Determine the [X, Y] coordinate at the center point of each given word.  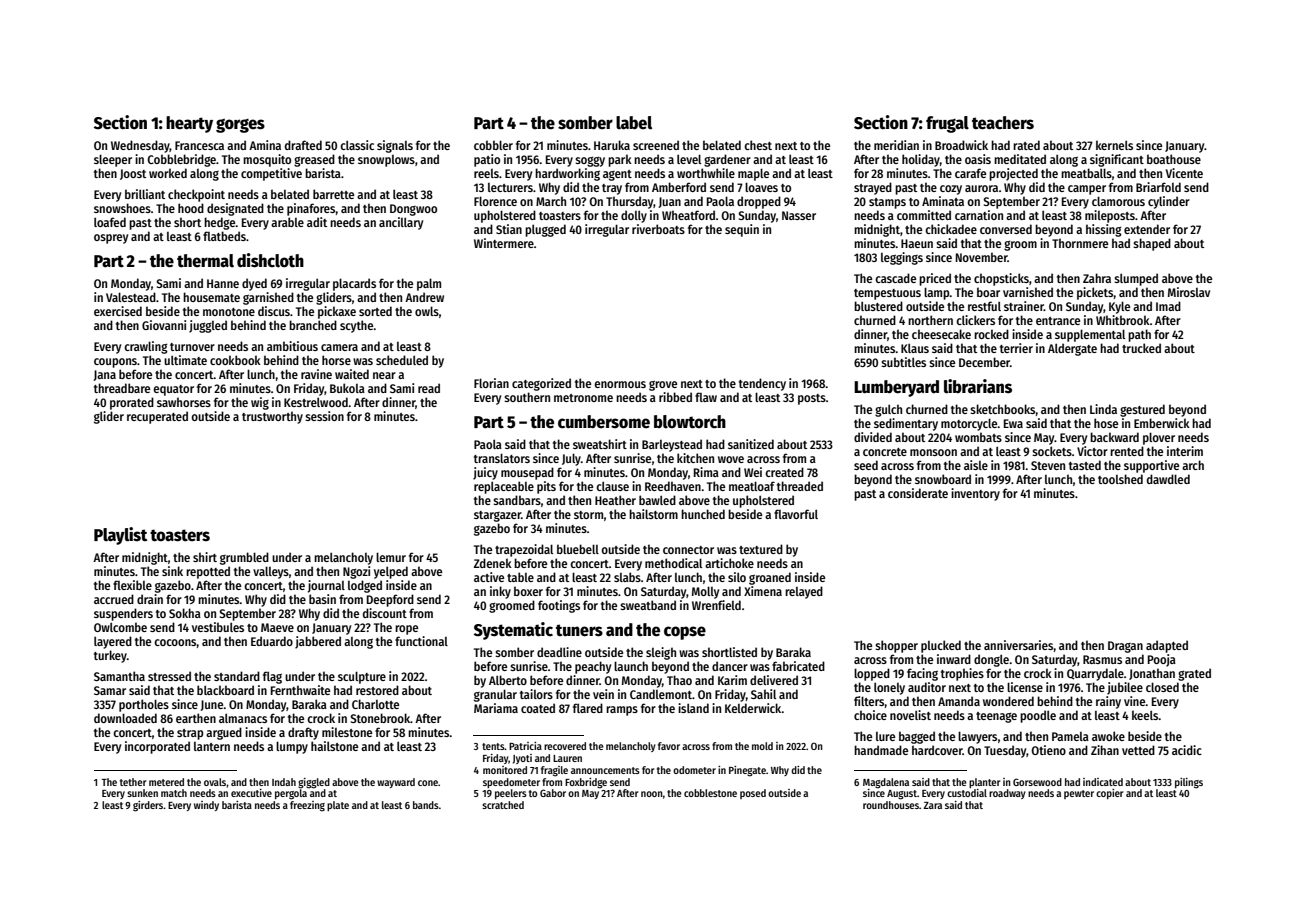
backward [1114, 437]
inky [500, 592]
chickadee [951, 229]
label [634, 123]
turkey [110, 656]
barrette [333, 194]
